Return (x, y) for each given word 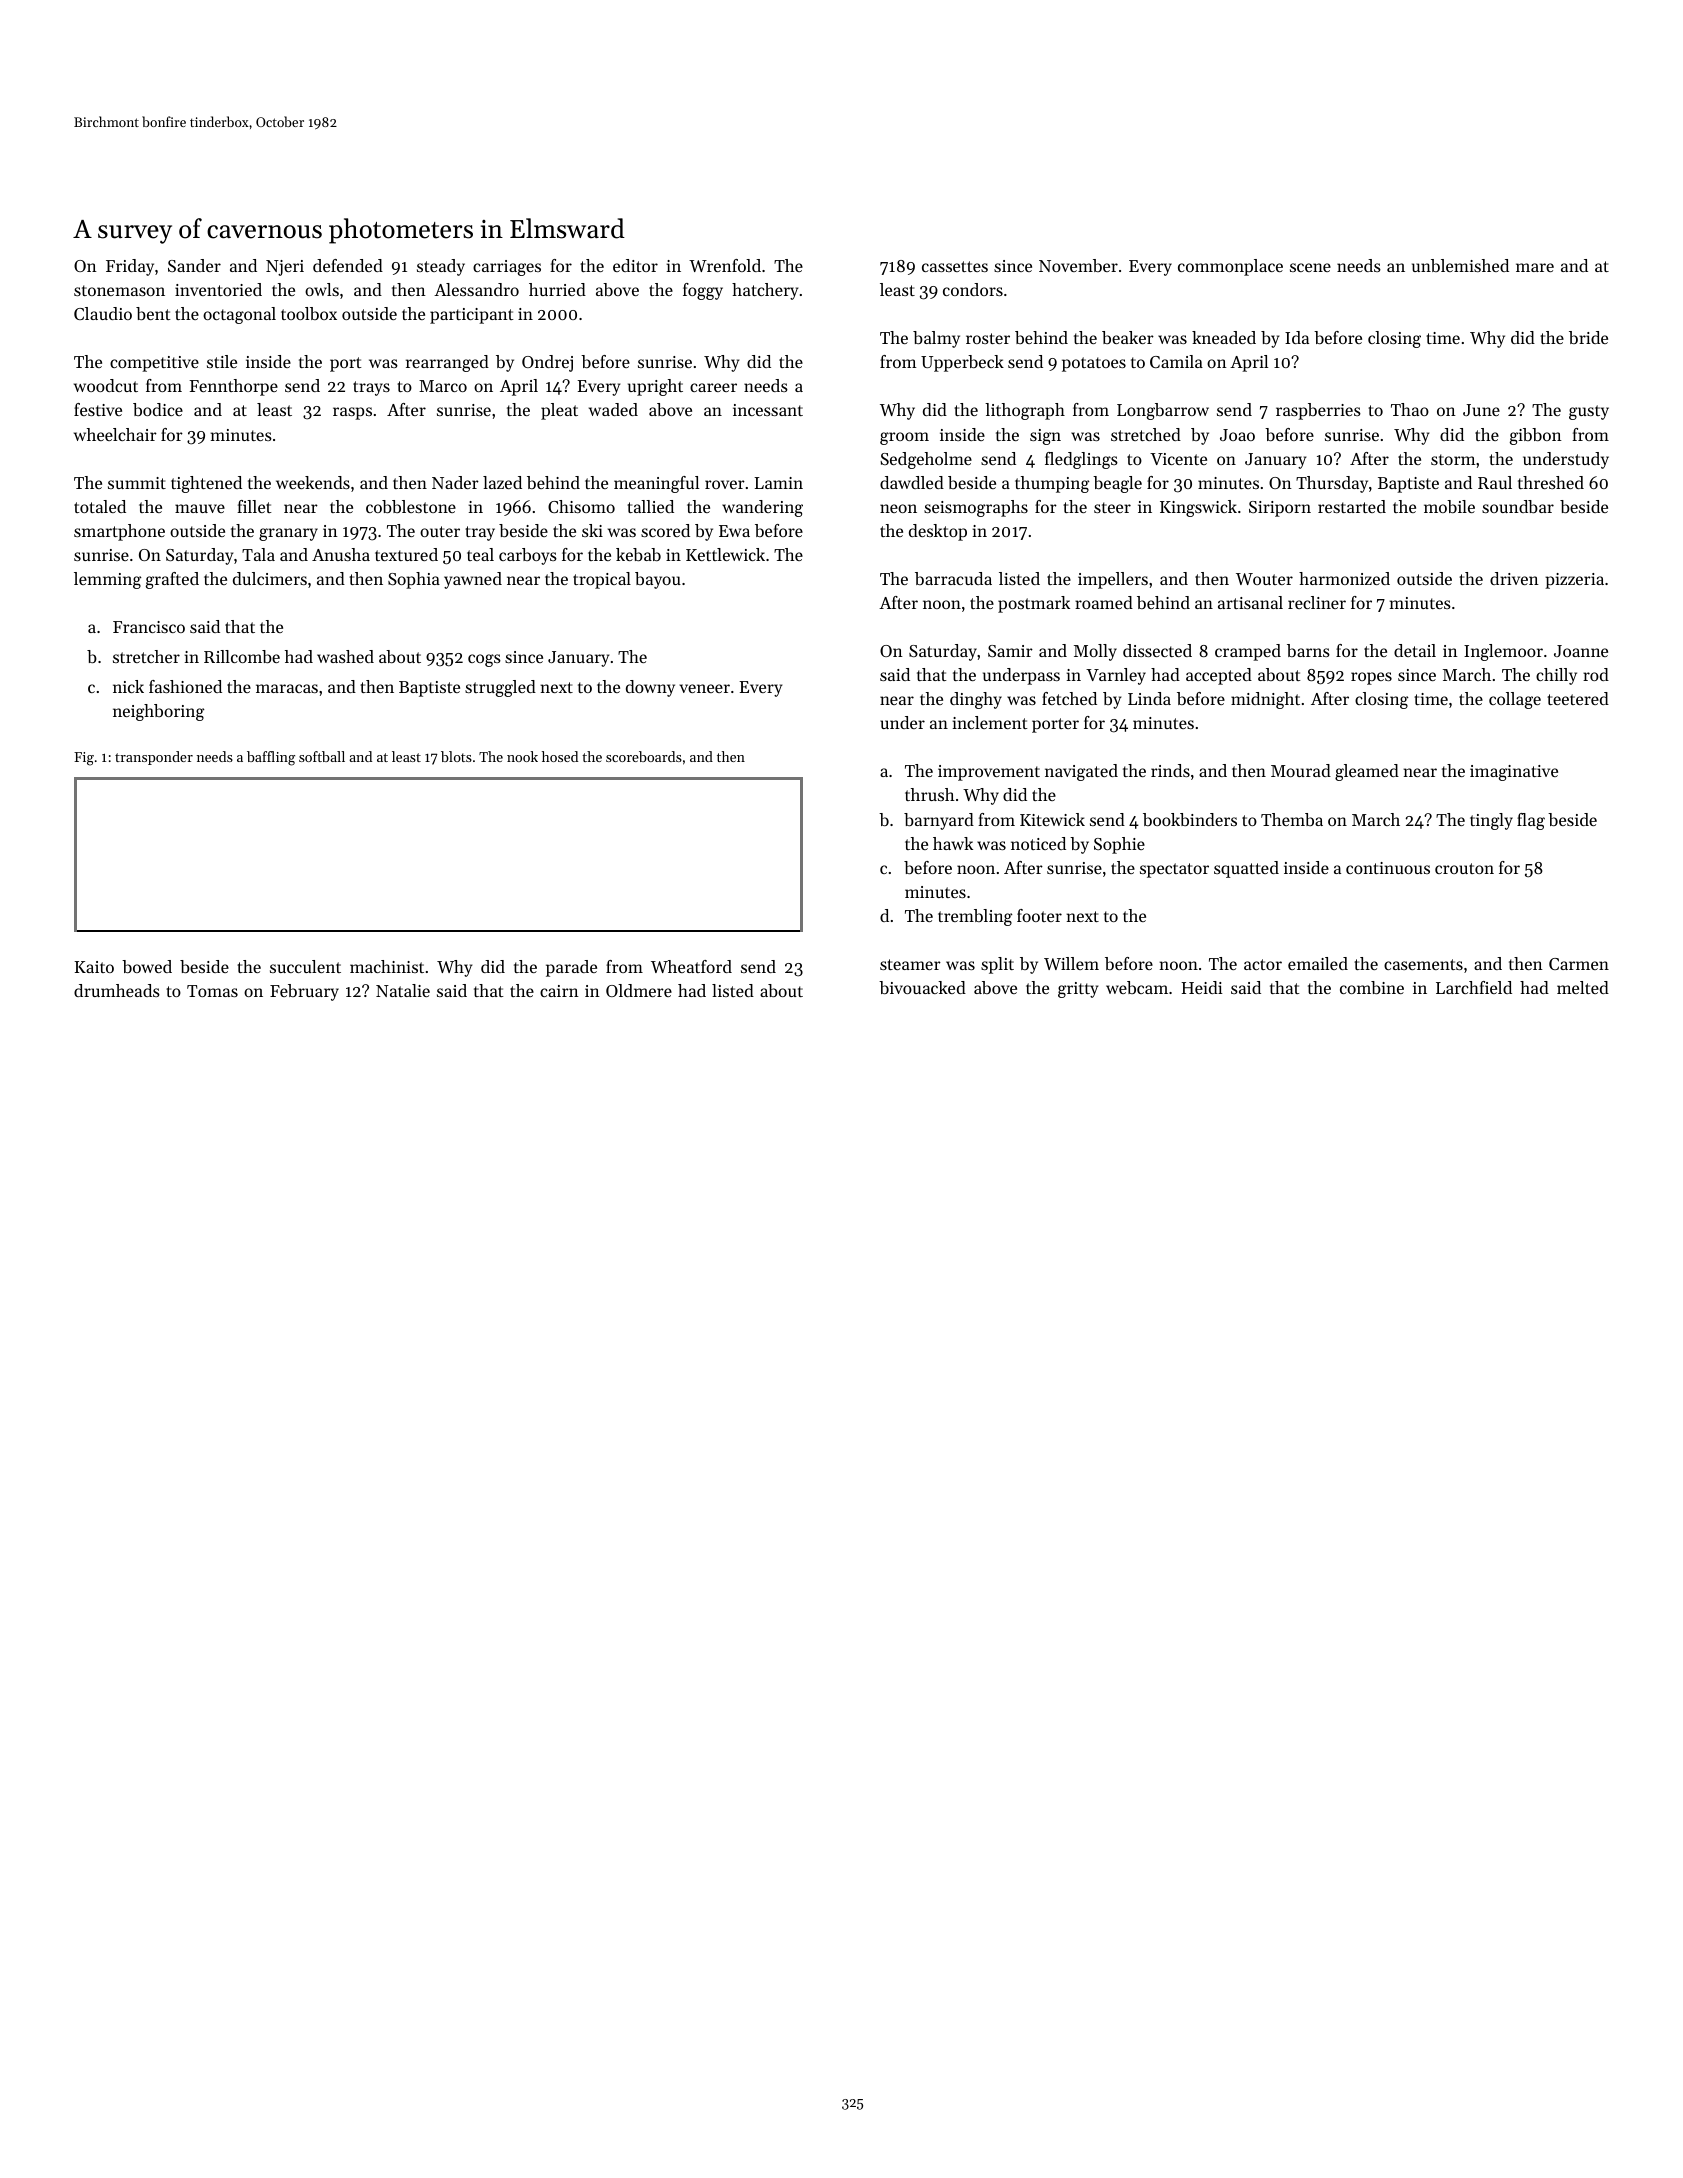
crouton (1464, 868)
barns (1308, 650)
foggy (703, 291)
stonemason (119, 290)
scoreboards (644, 756)
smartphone (119, 532)
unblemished (1460, 265)
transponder (154, 758)
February (304, 992)
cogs (484, 660)
